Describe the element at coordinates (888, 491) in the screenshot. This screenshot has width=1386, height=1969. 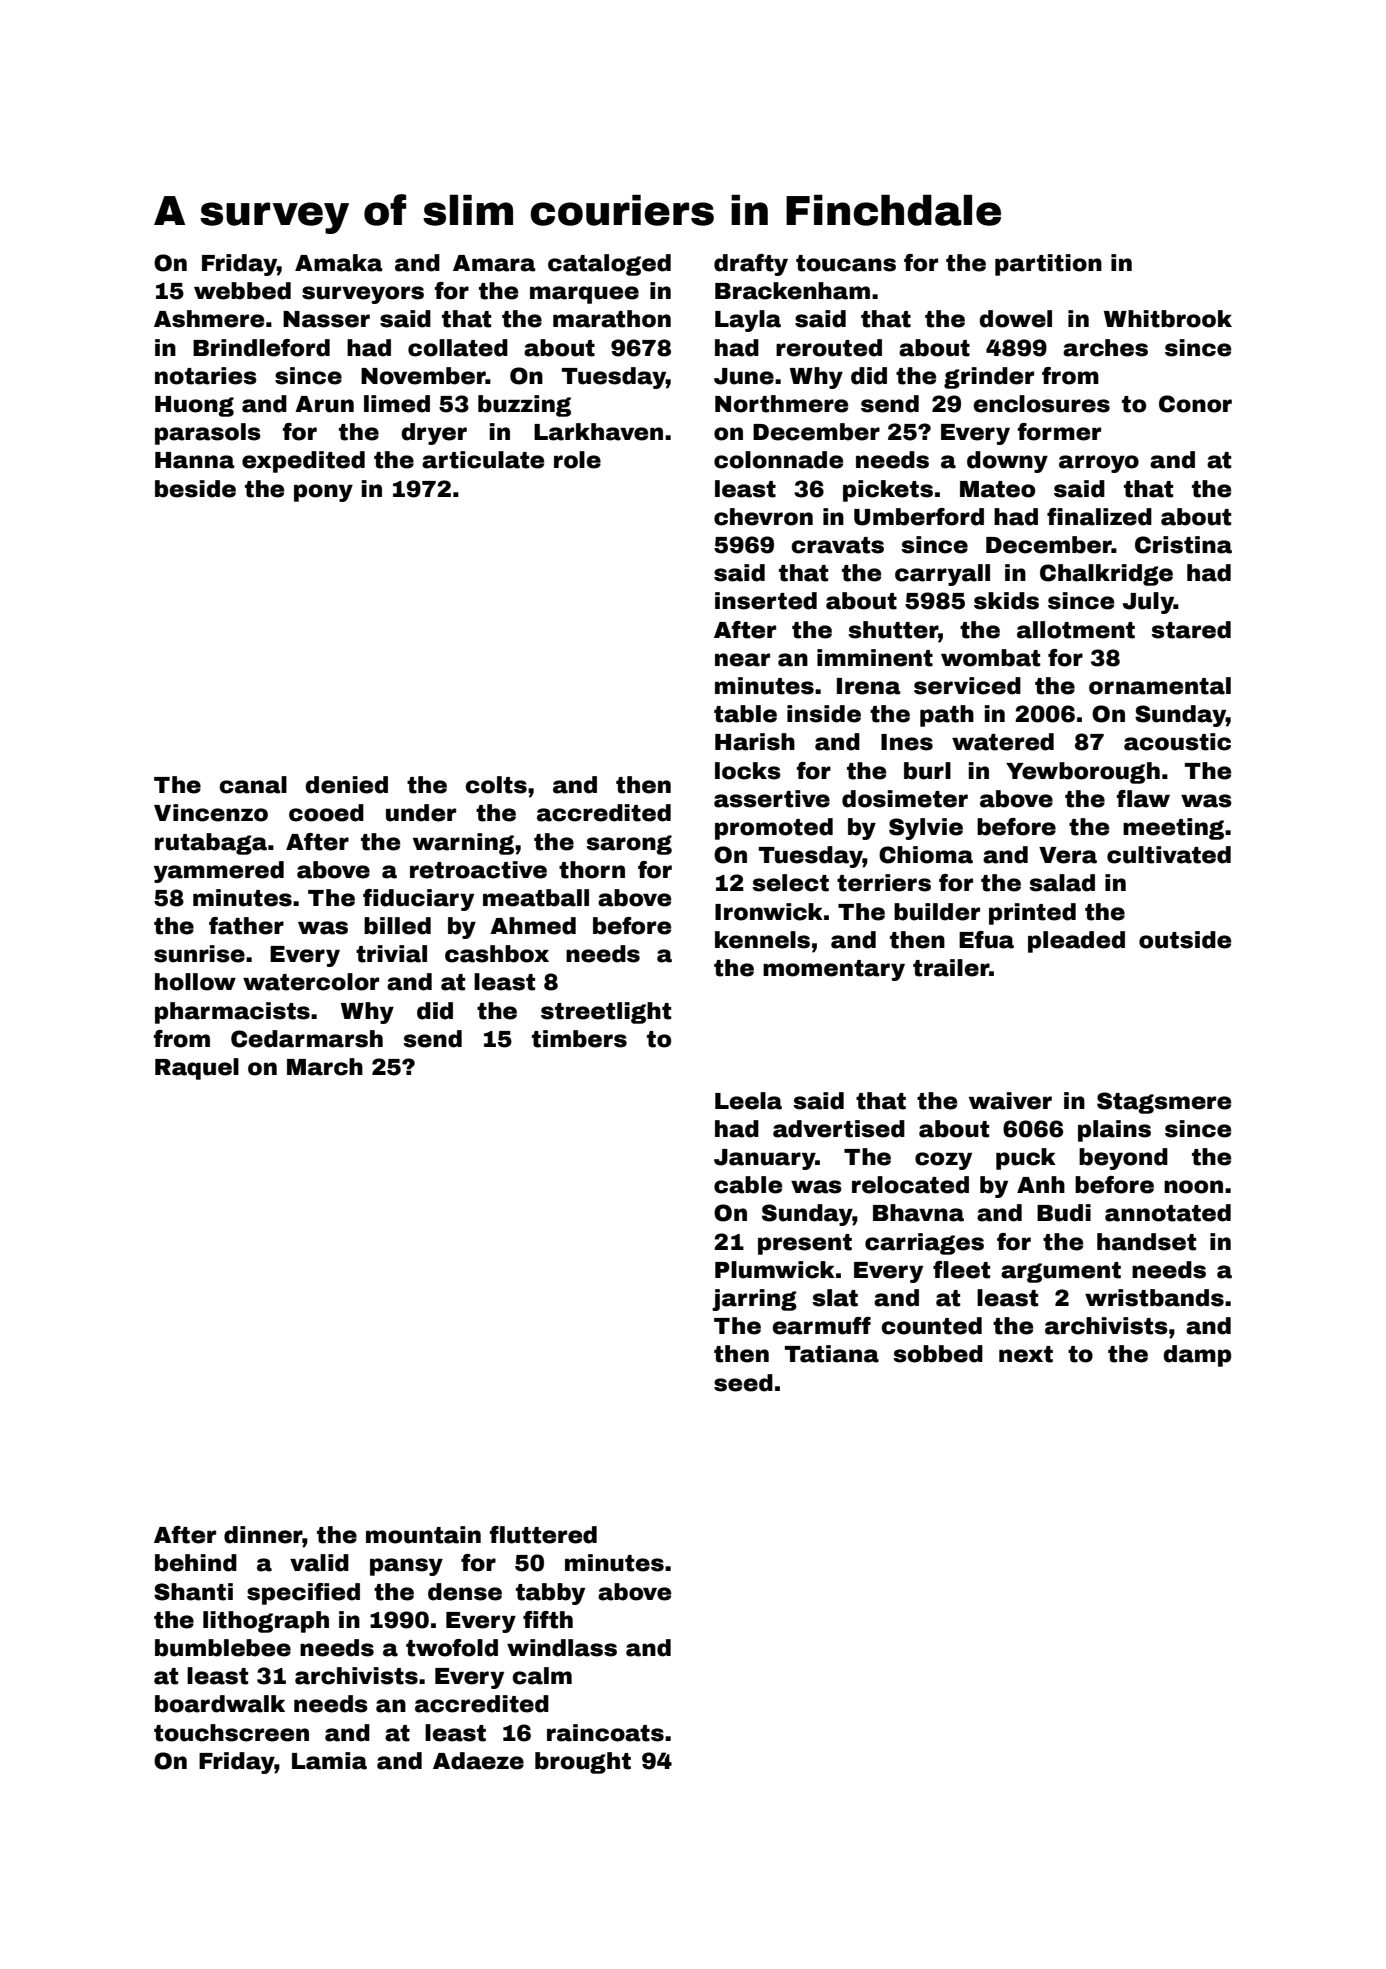
I see `pickets` at that location.
